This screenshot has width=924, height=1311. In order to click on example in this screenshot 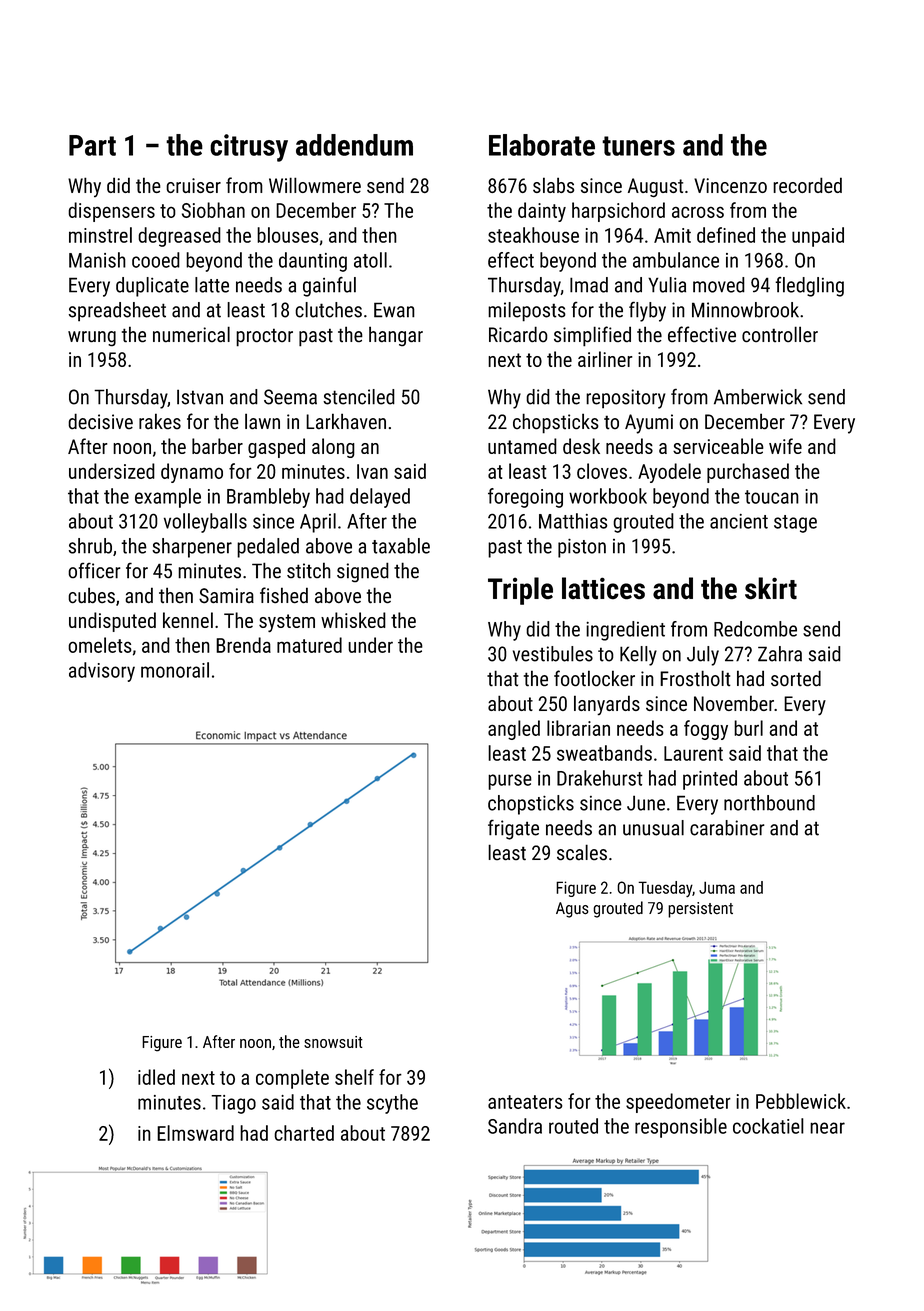, I will do `click(168, 498)`.
